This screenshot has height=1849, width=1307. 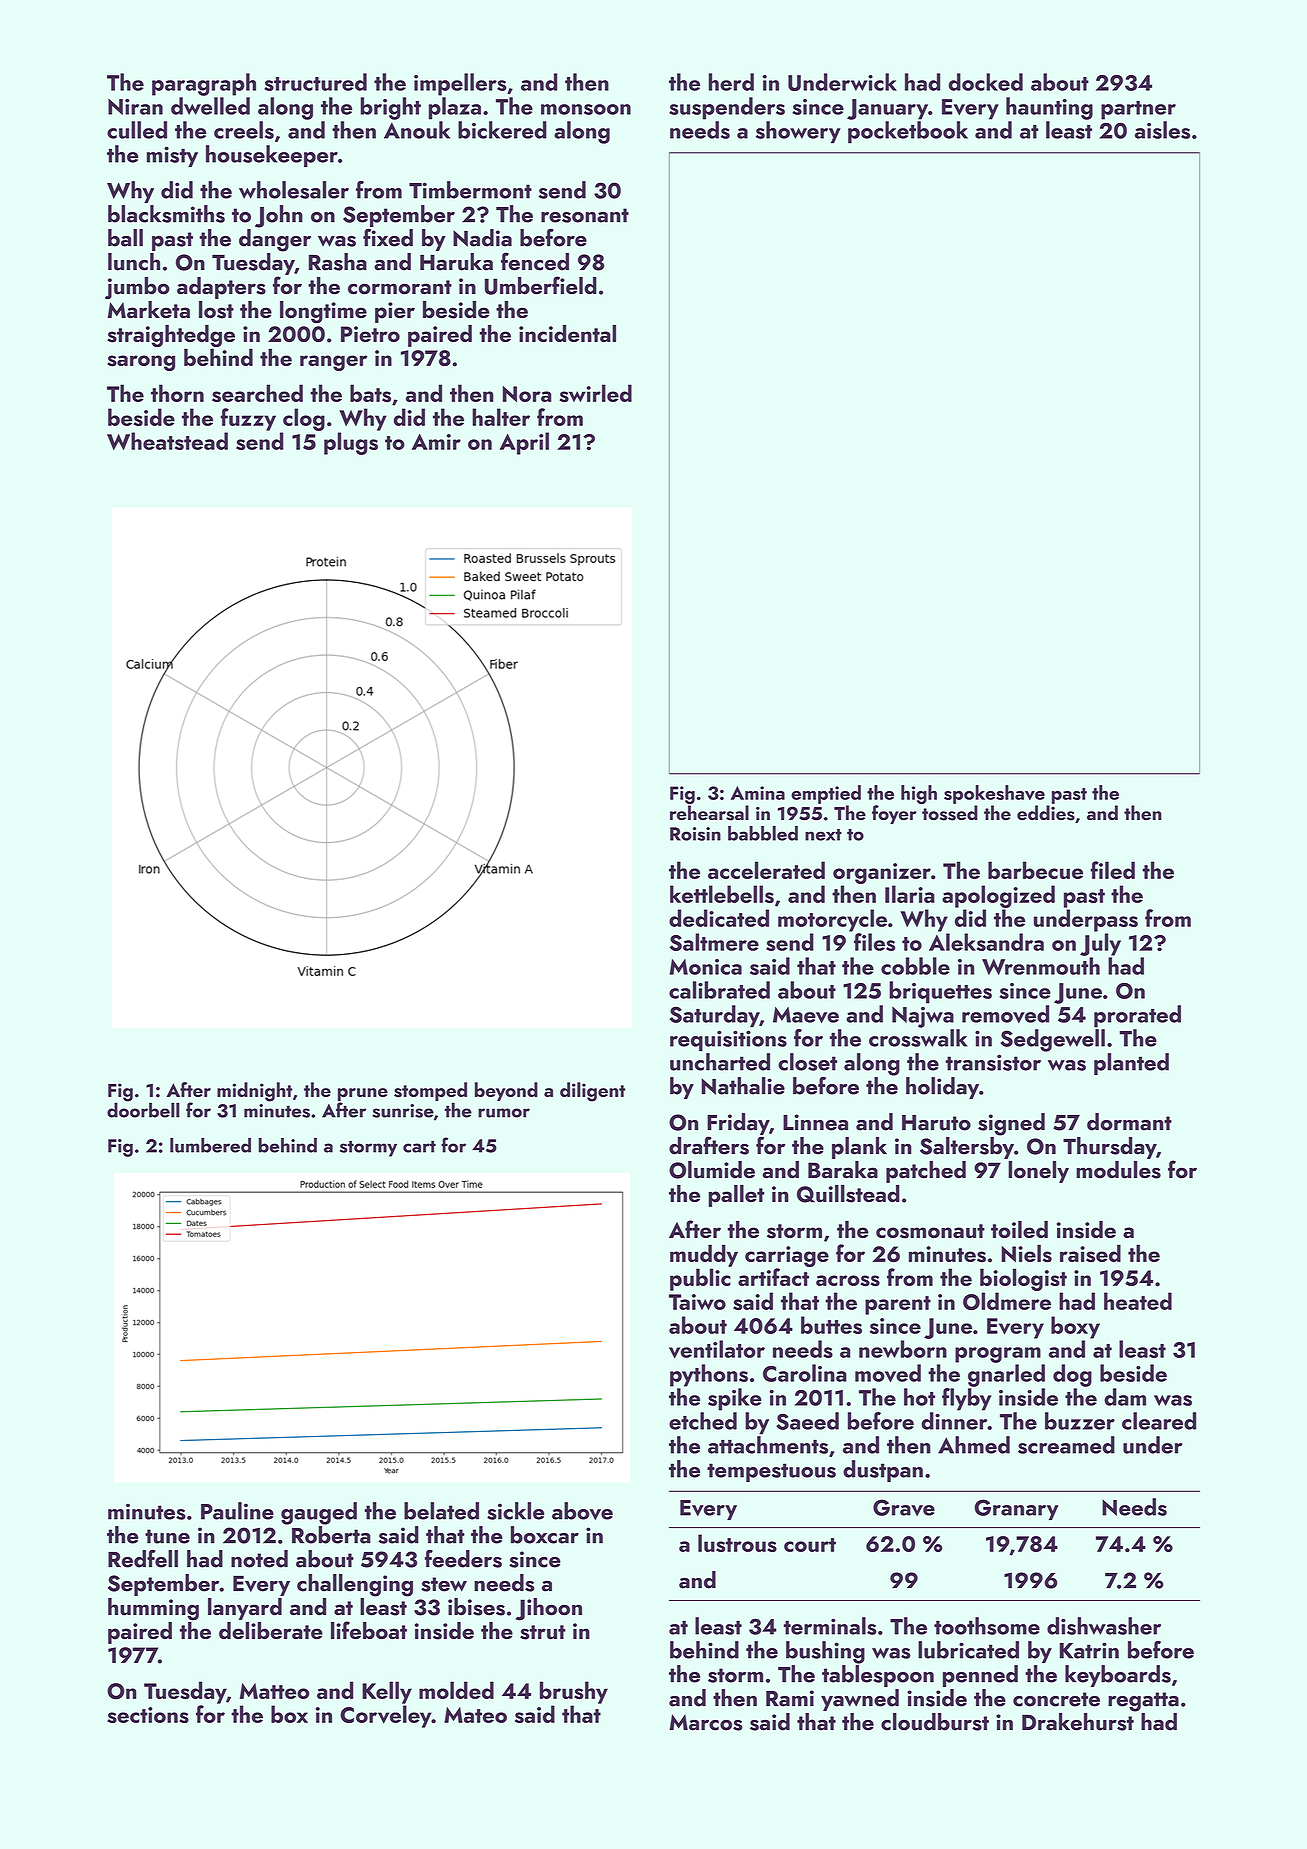 What do you see at coordinates (758, 793) in the screenshot?
I see `Amina` at bounding box center [758, 793].
